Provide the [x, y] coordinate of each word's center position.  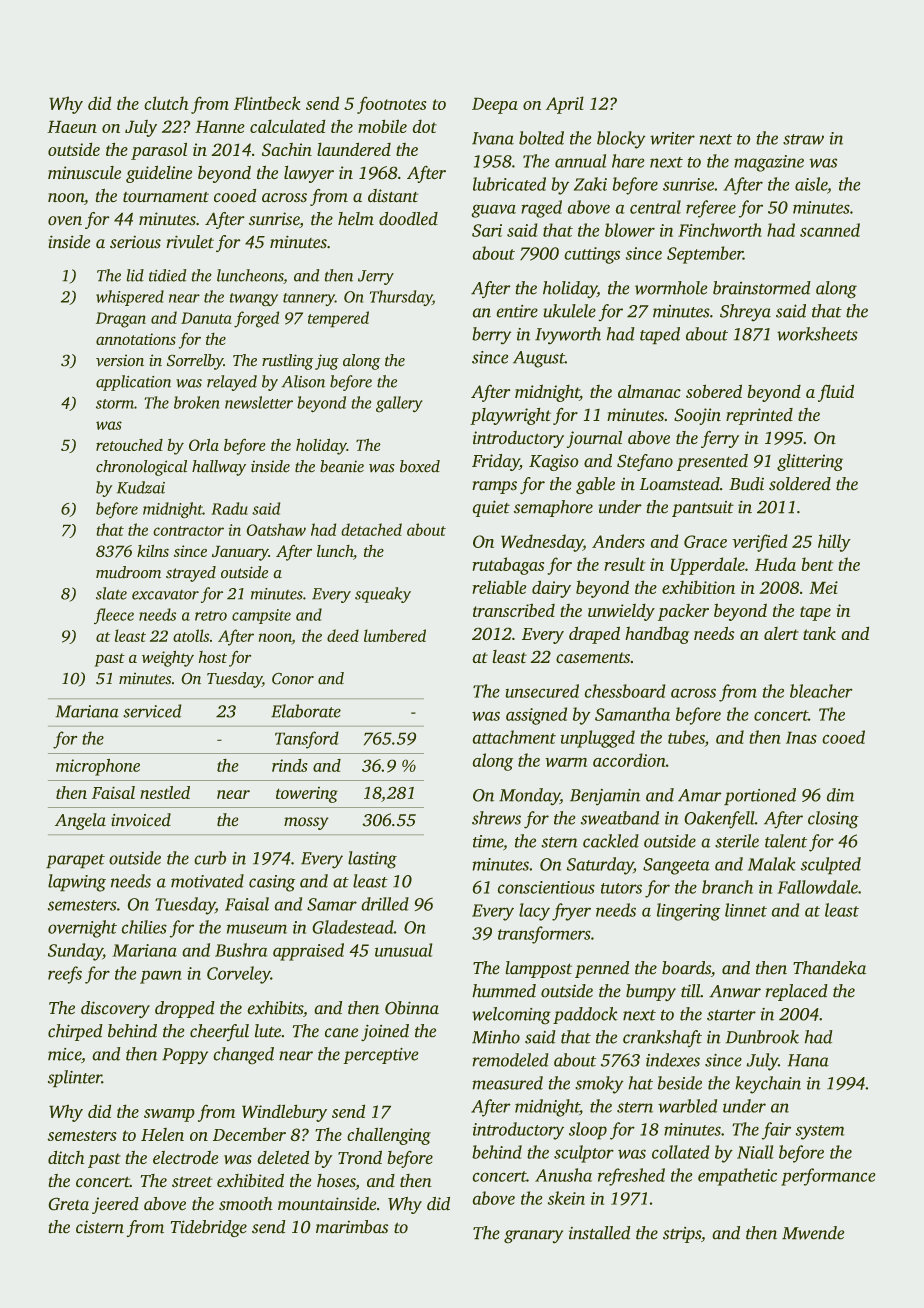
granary [533, 1237]
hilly [834, 543]
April [565, 105]
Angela [80, 821]
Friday [496, 462]
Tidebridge [209, 1228]
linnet [746, 910]
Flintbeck [267, 103]
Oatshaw [276, 529]
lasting [372, 860]
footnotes [392, 105]
